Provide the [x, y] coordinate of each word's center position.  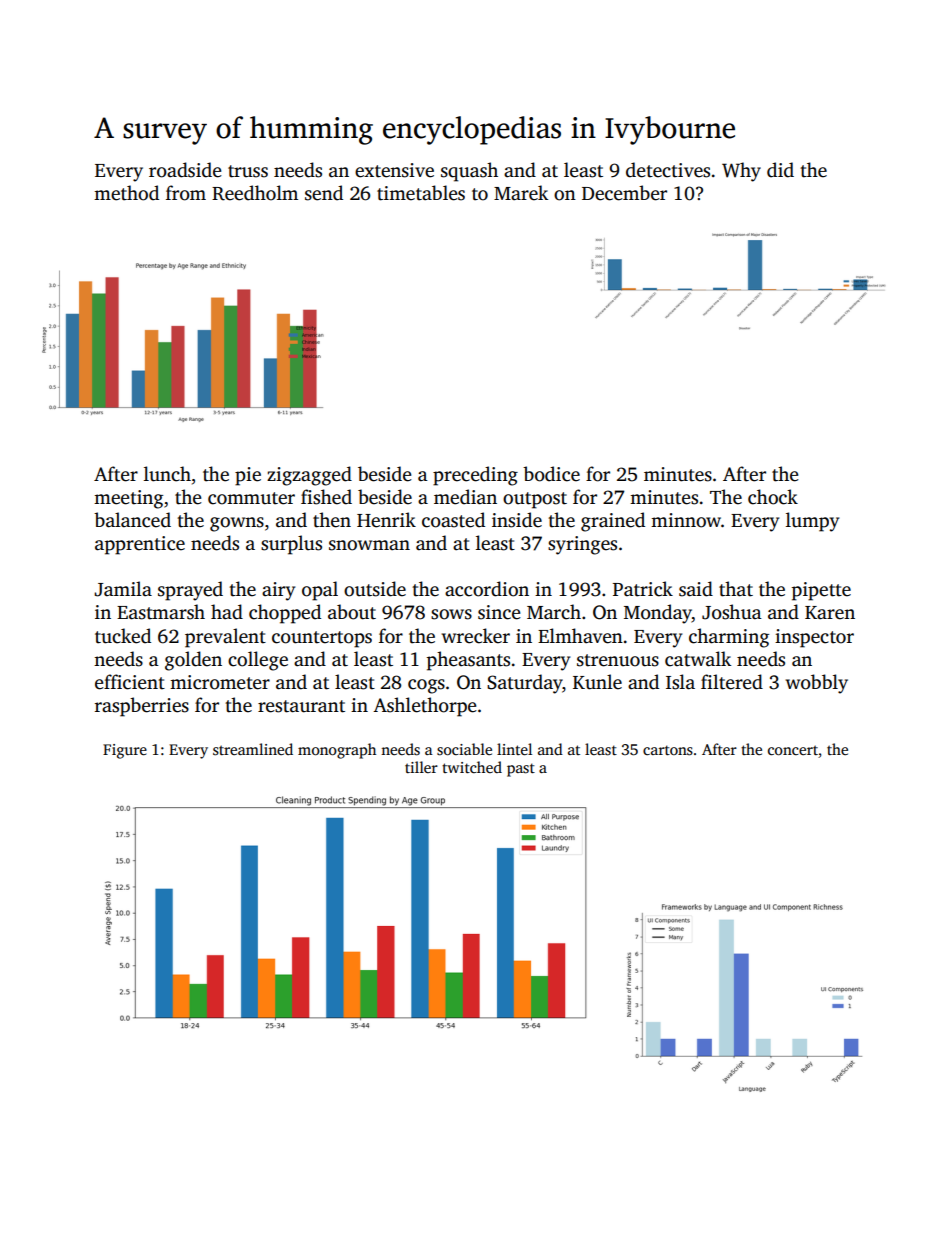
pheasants [468, 661]
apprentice [140, 545]
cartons [668, 750]
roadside [185, 170]
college [258, 661]
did [780, 170]
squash [469, 172]
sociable [464, 749]
